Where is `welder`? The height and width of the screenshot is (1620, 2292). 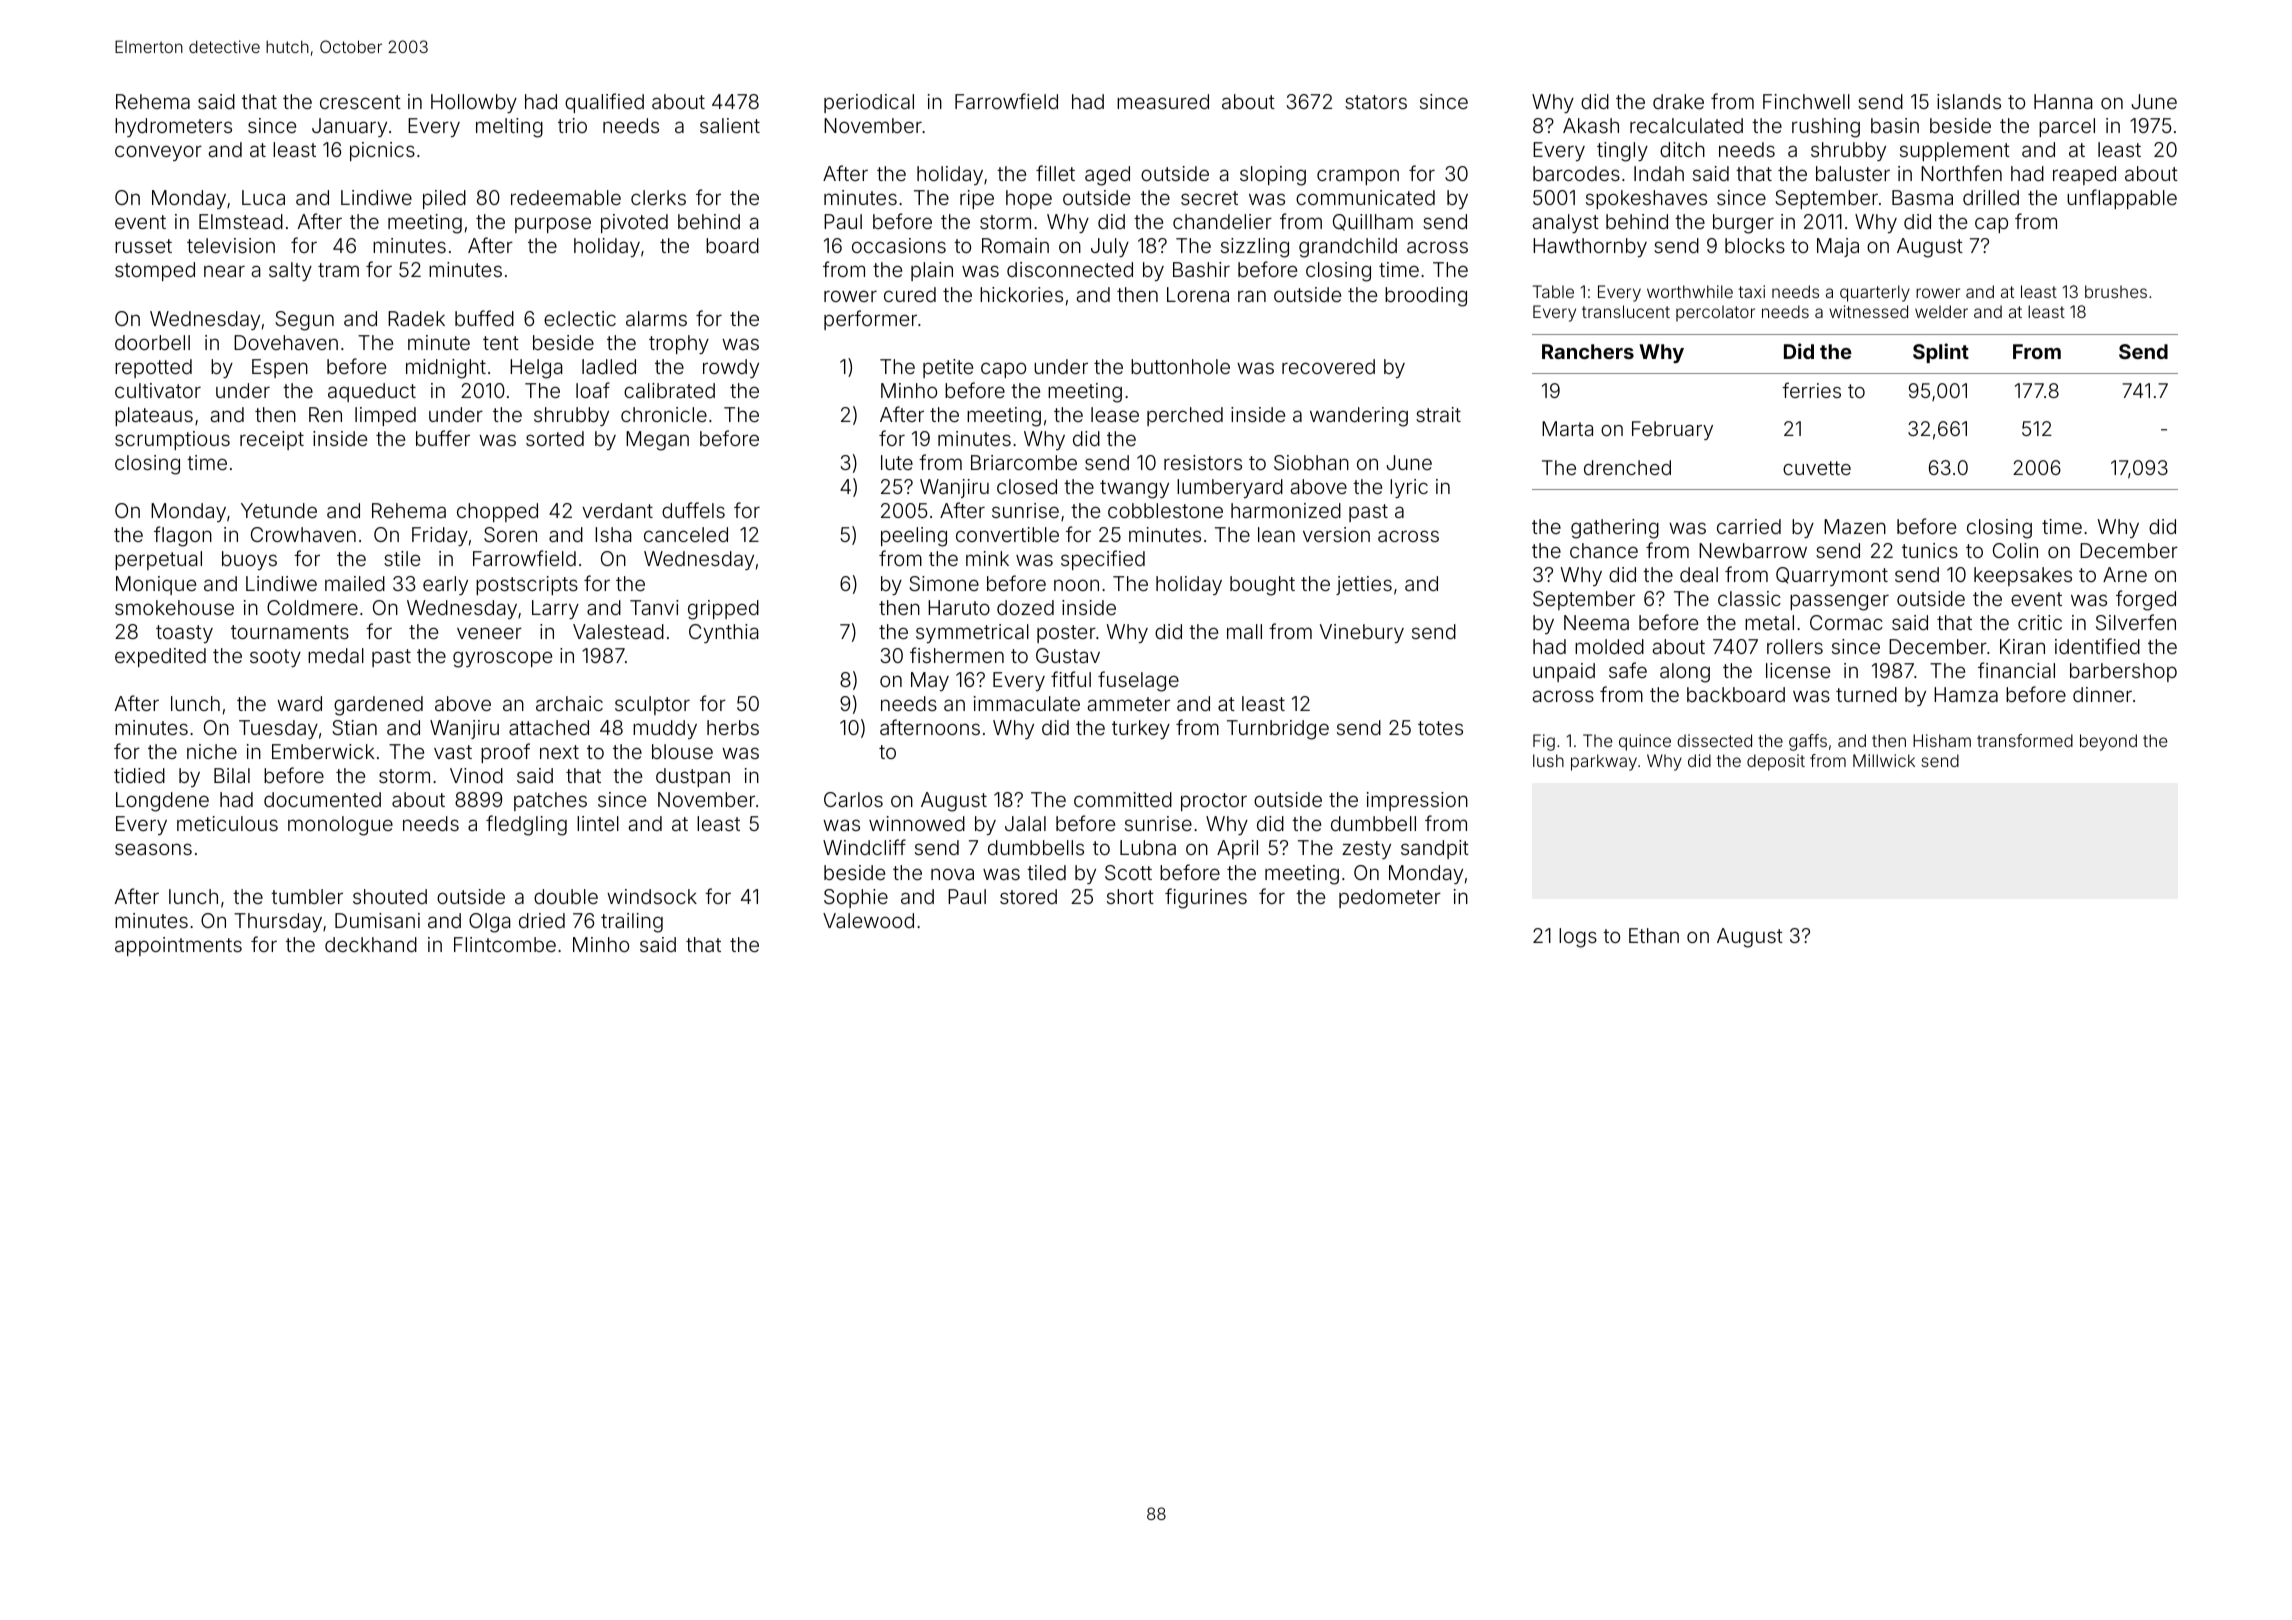 welder is located at coordinates (1941, 311).
